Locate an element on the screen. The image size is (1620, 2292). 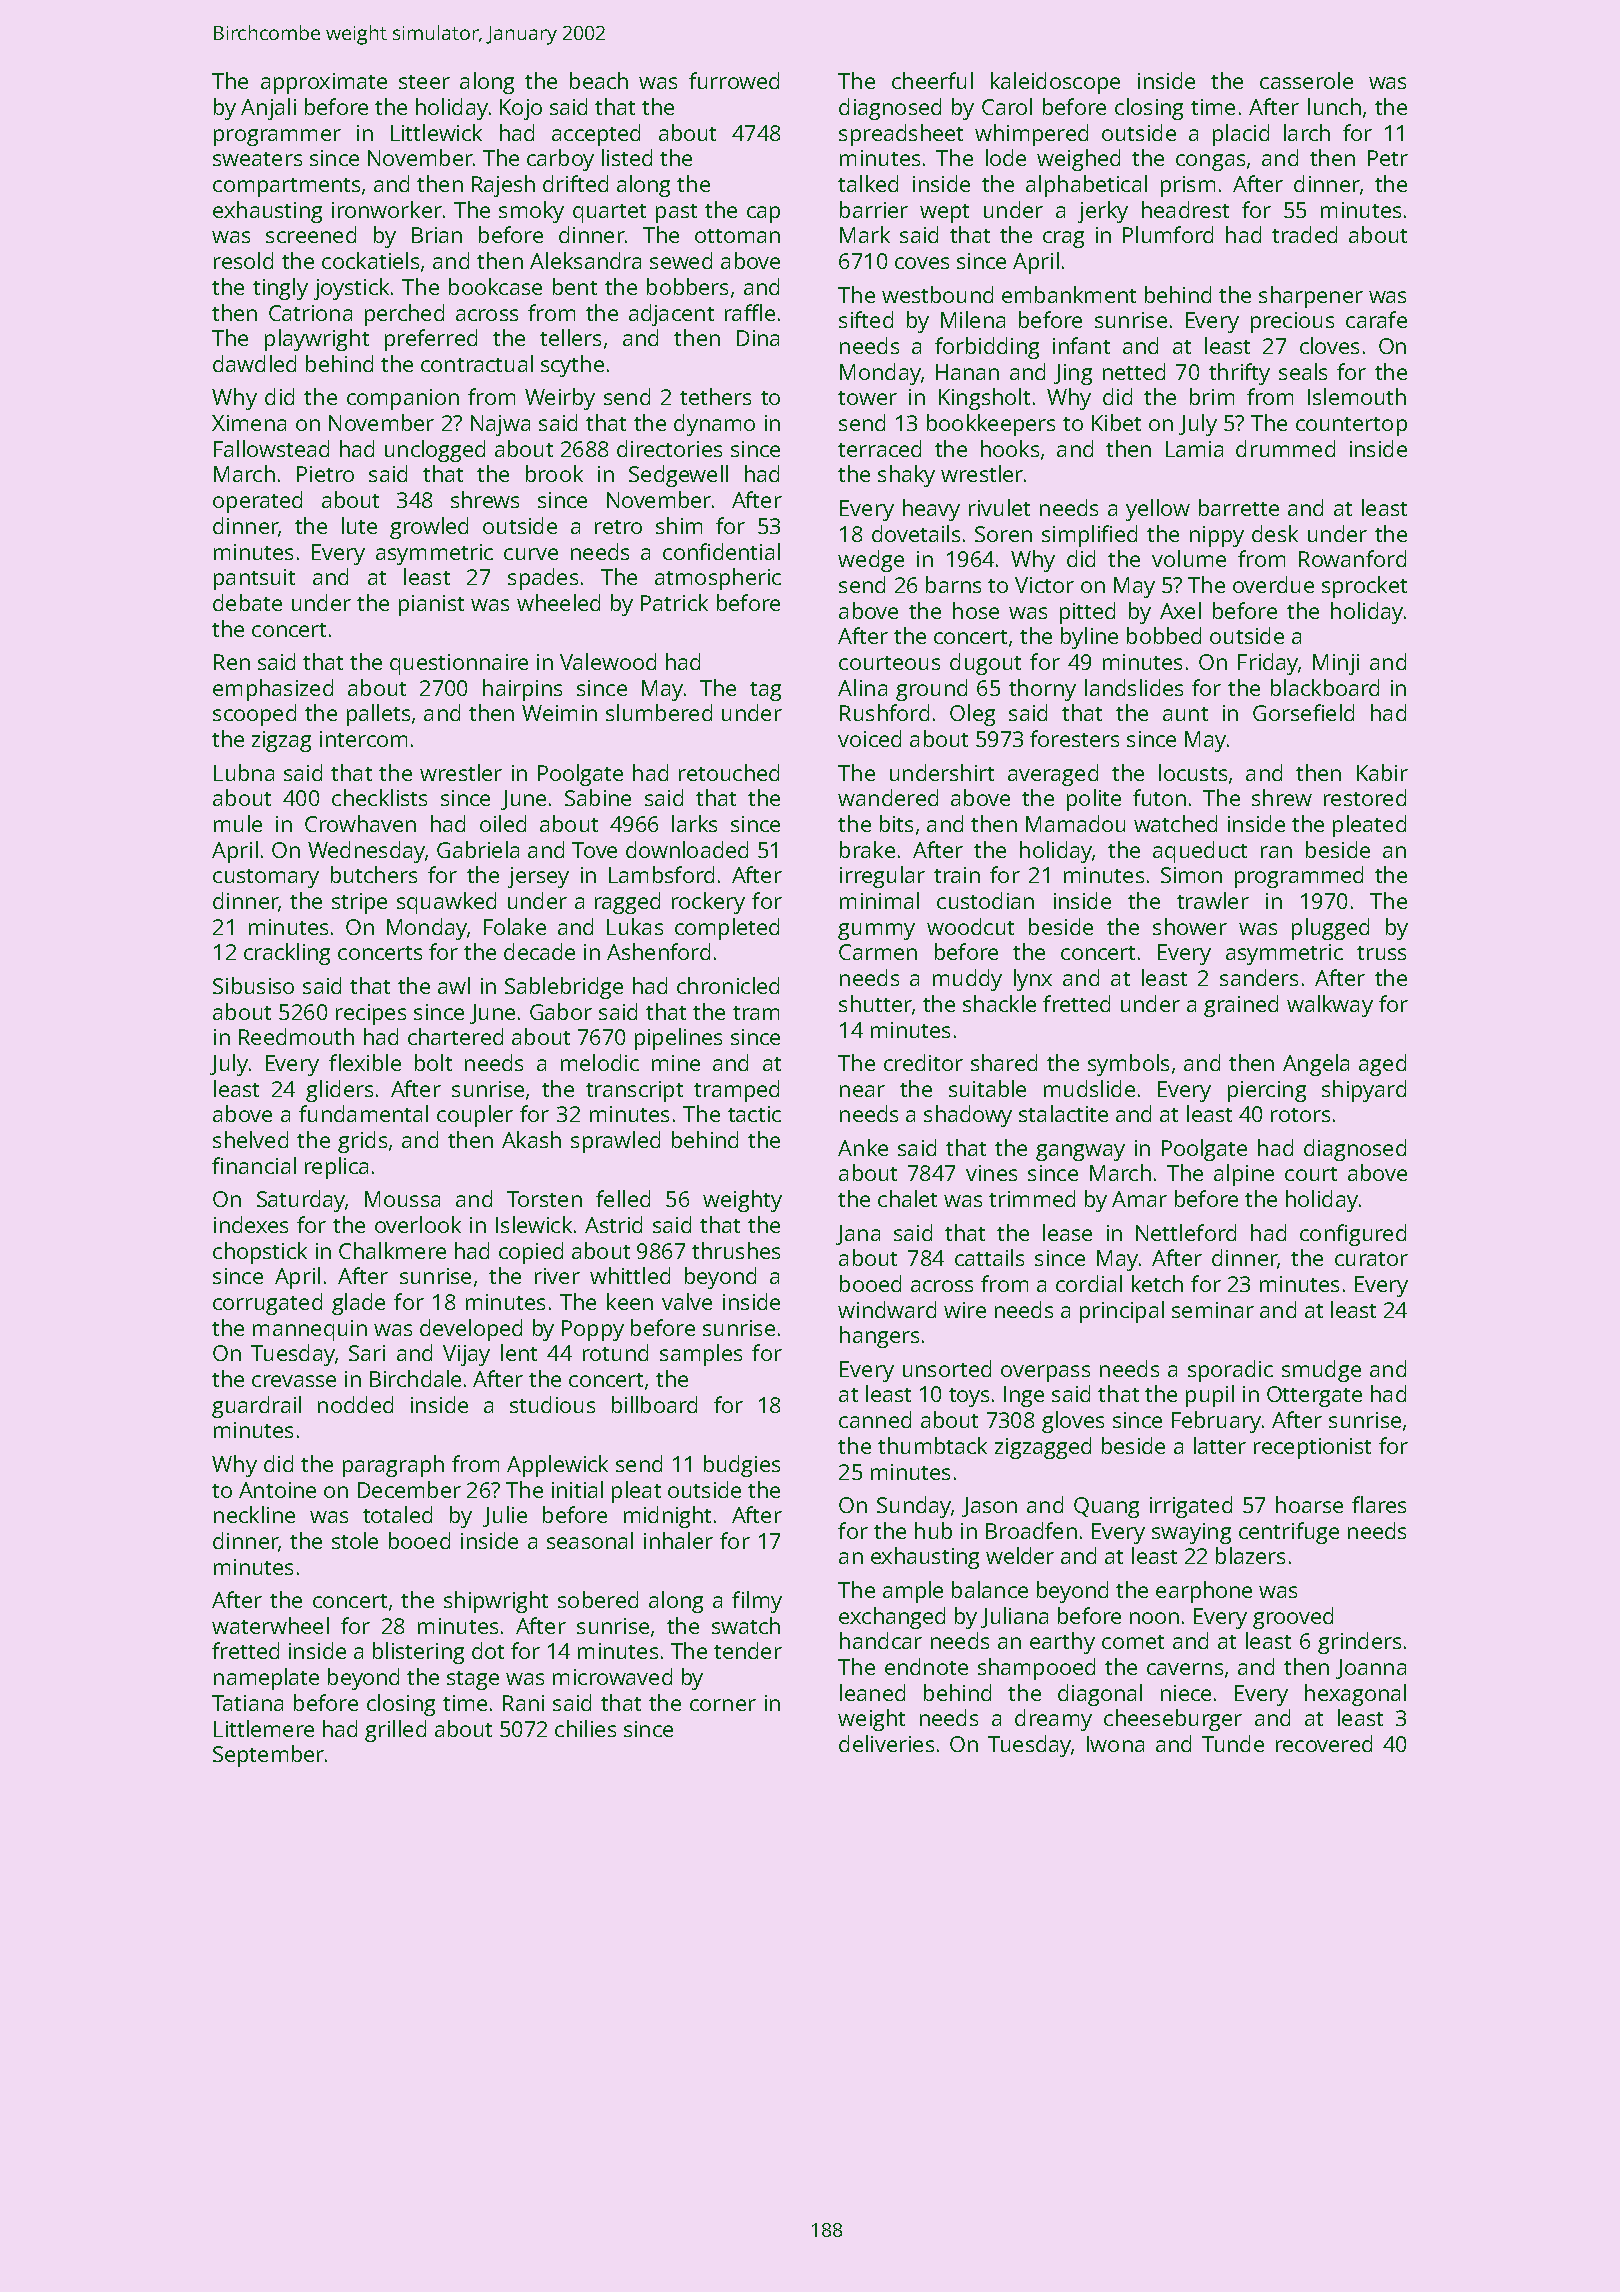
smudge is located at coordinates (1321, 1371).
